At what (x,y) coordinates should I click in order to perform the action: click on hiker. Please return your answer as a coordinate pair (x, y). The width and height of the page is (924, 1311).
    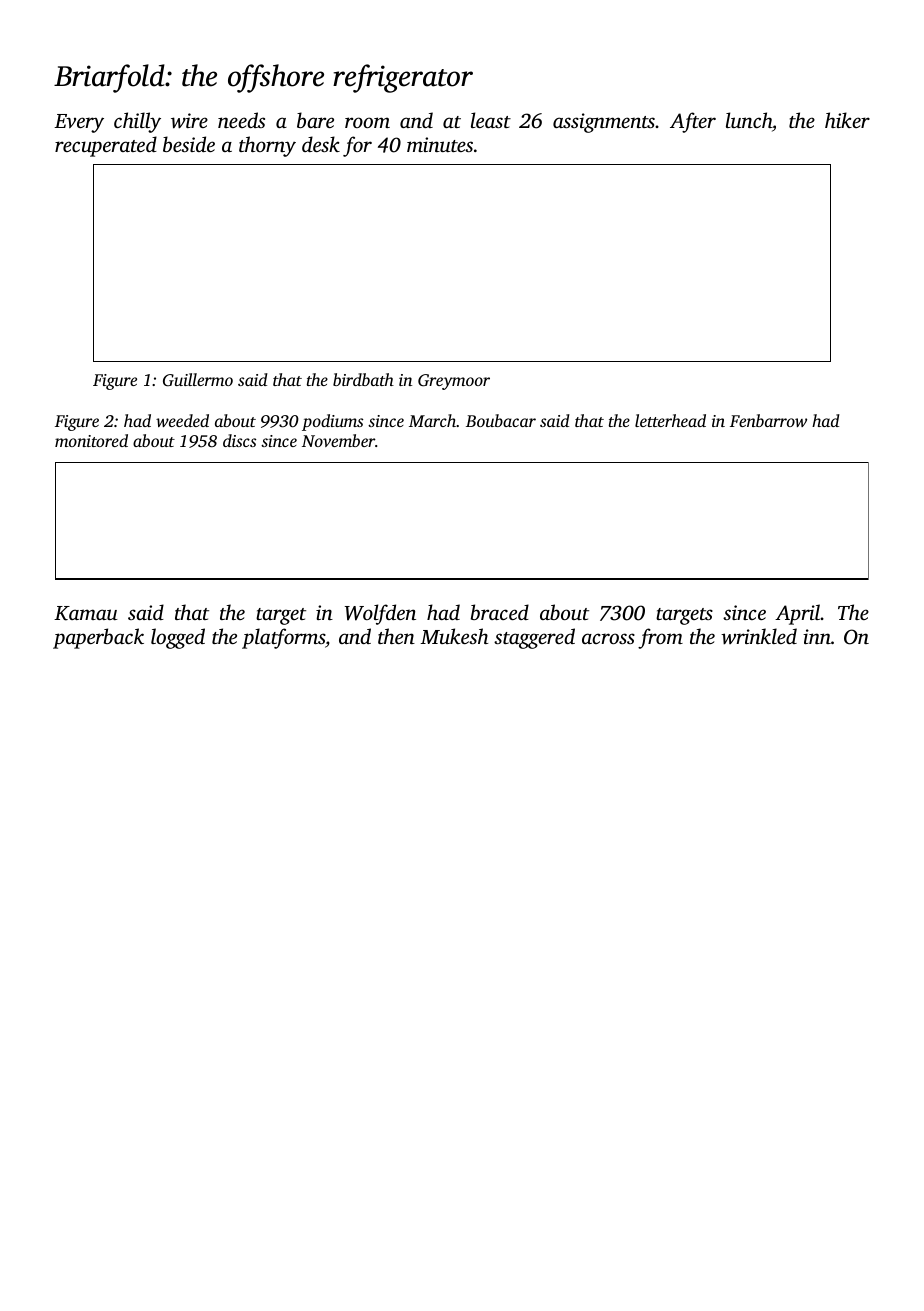
    Looking at the image, I should click on (847, 120).
